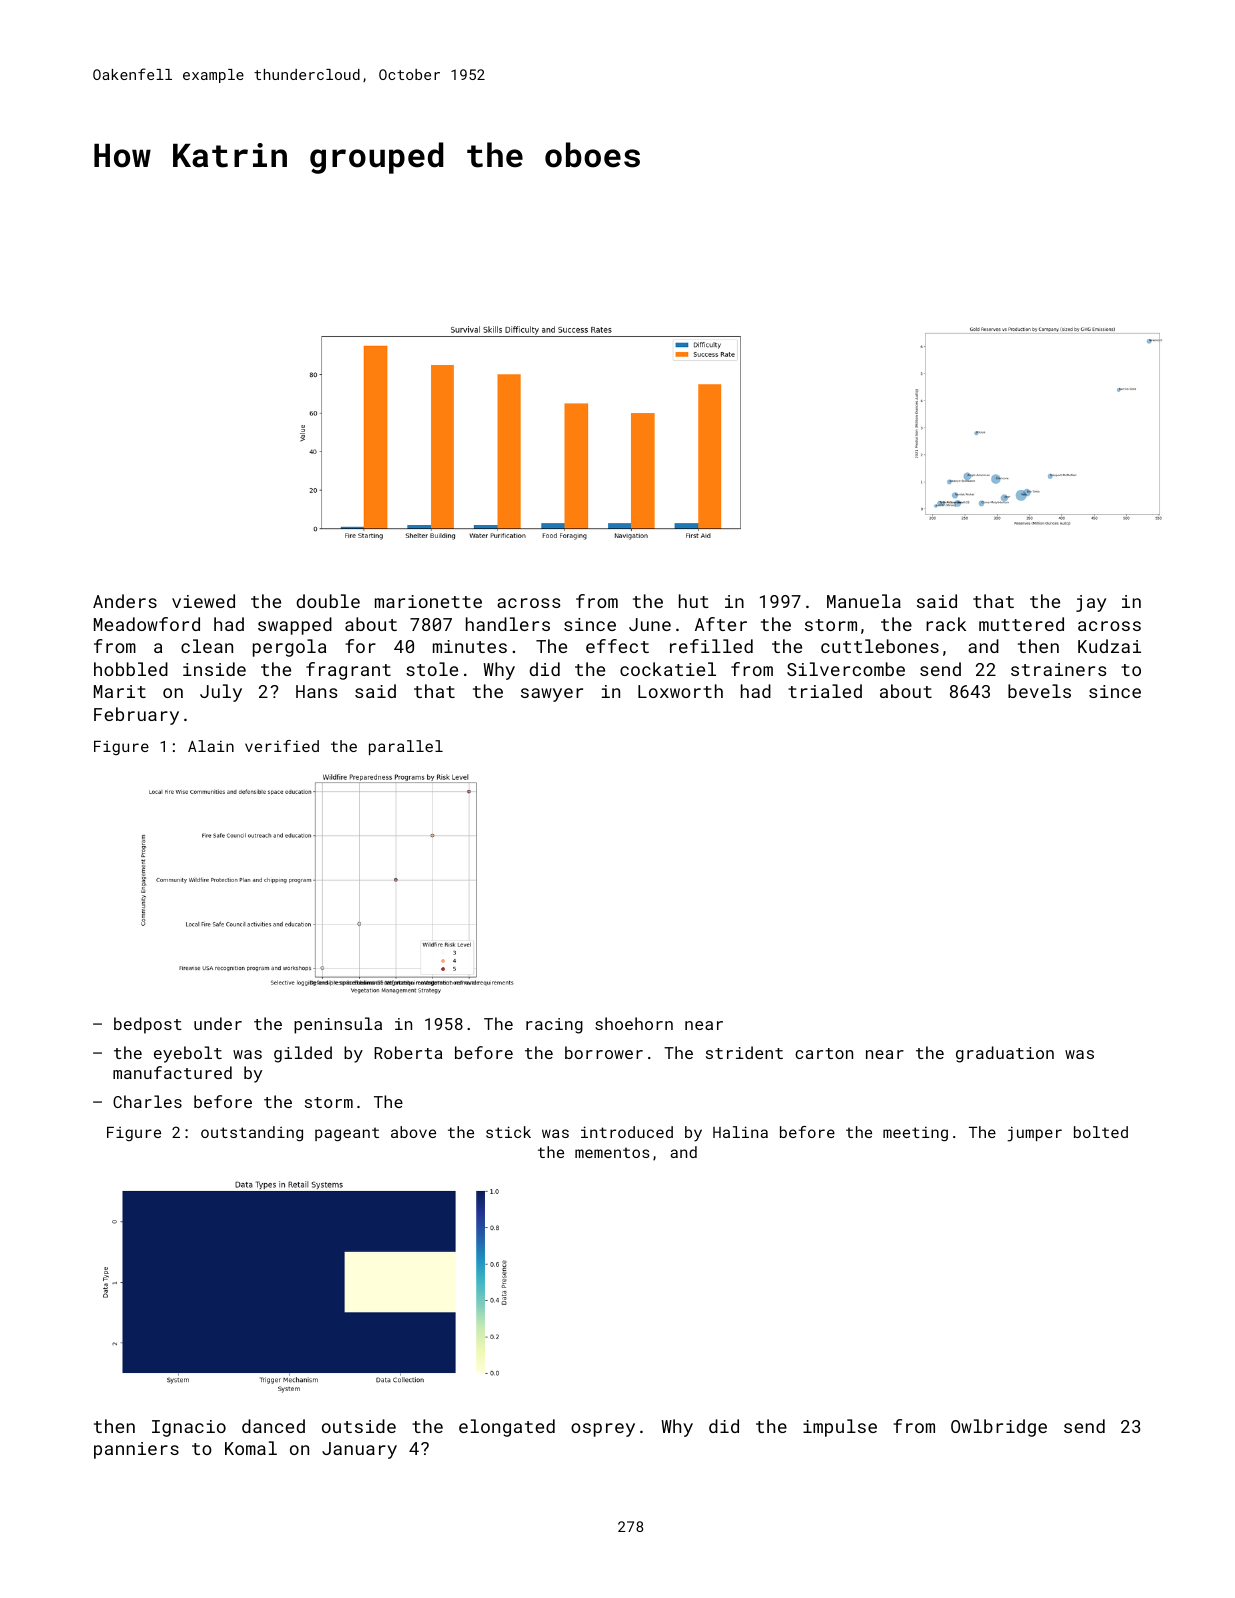 This screenshot has width=1235, height=1598. What do you see at coordinates (211, 746) in the screenshot?
I see `Alain` at bounding box center [211, 746].
